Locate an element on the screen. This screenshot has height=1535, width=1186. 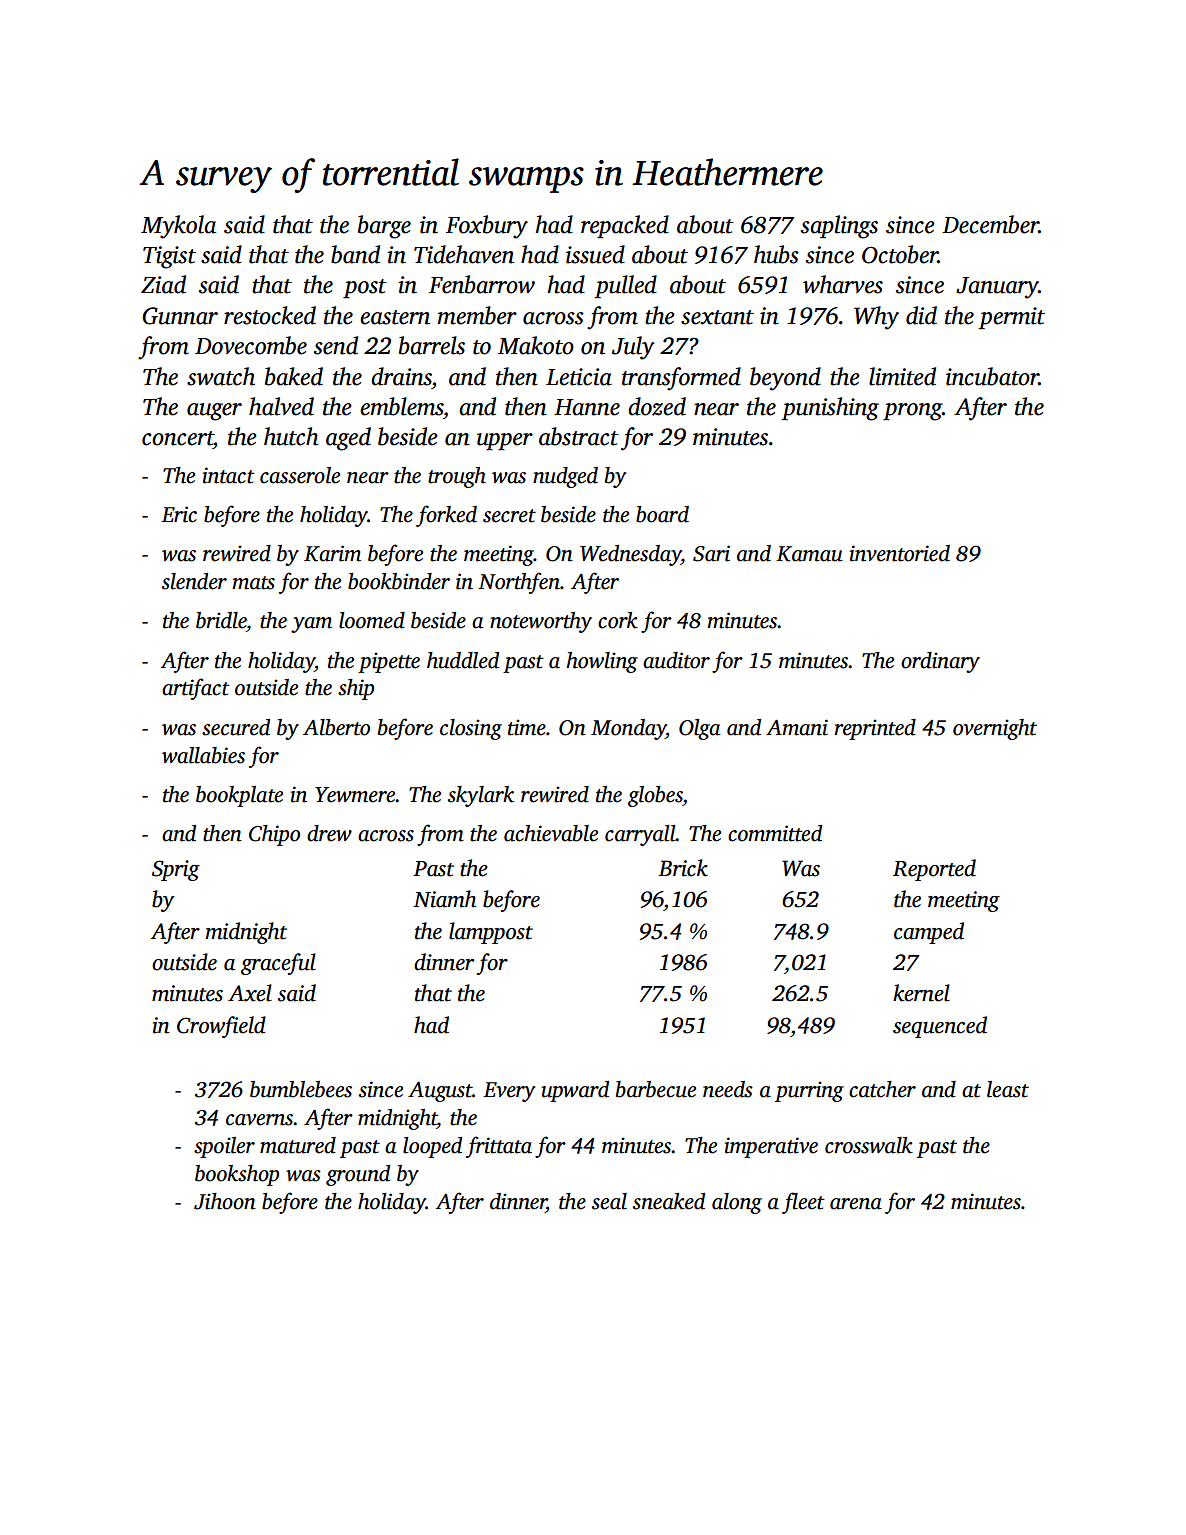
Brick is located at coordinates (683, 868).
